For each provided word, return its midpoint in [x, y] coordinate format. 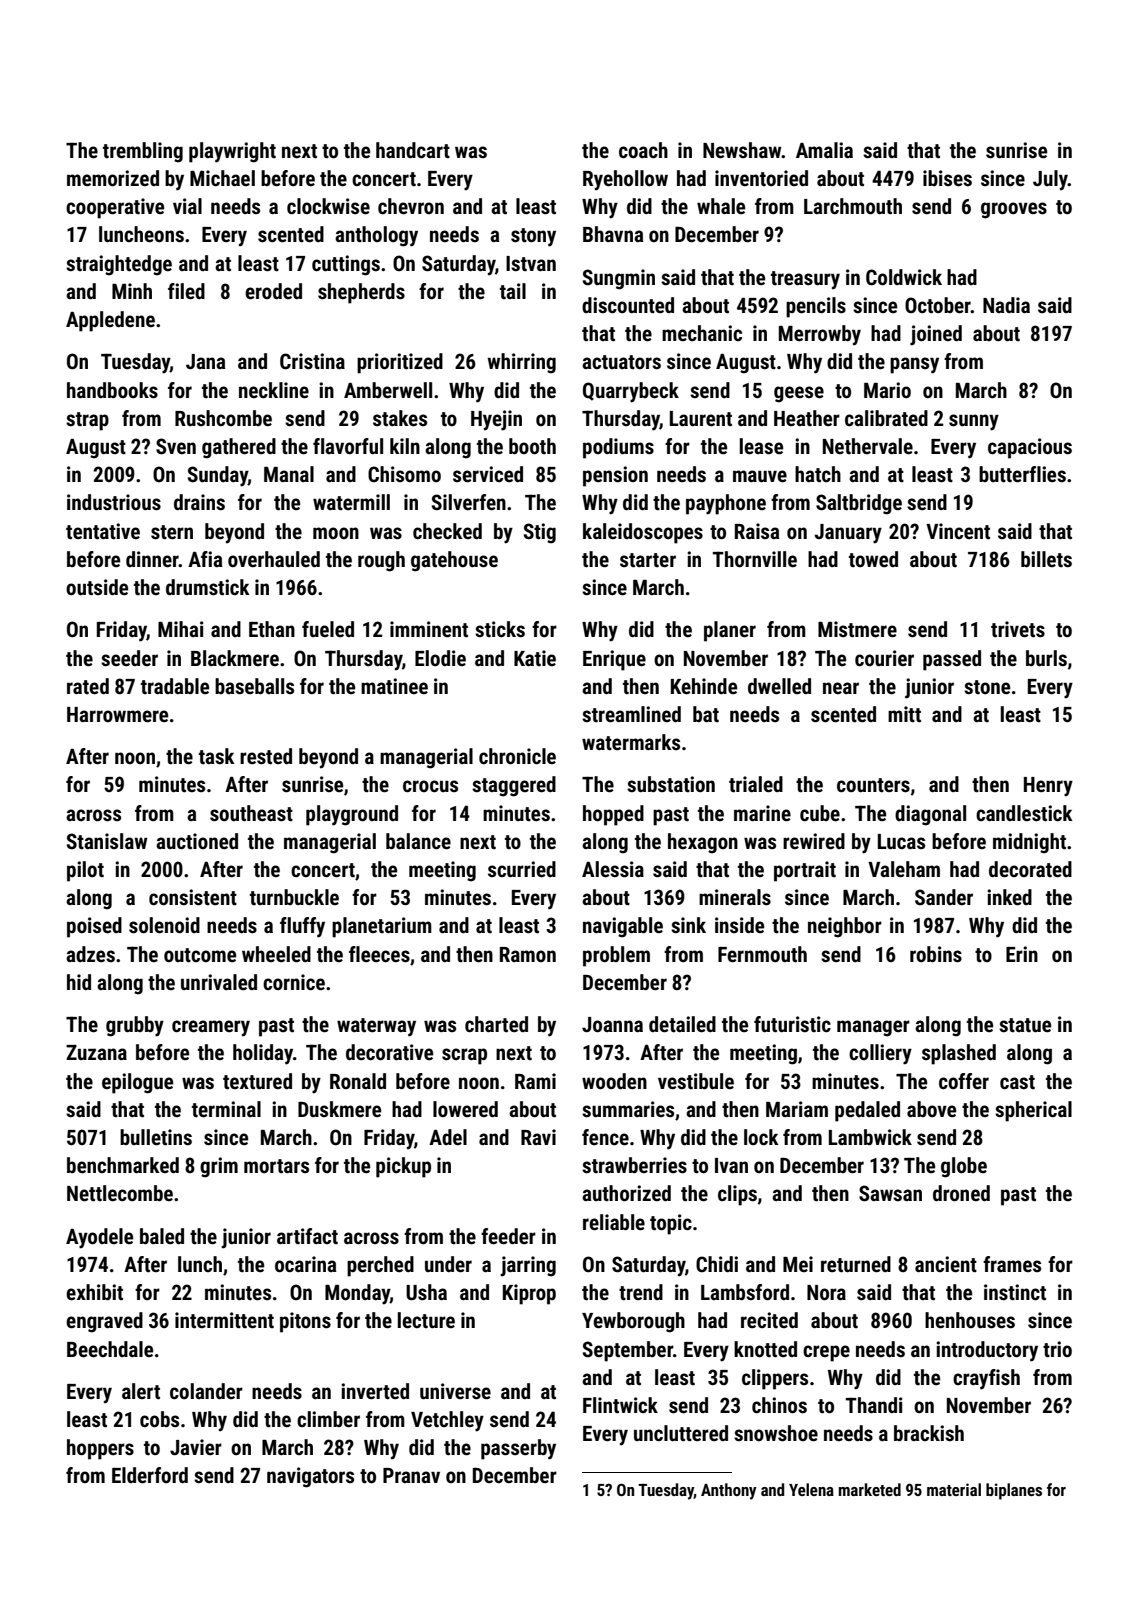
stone [987, 687]
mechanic [702, 333]
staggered [514, 786]
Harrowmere [117, 715]
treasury [805, 280]
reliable [614, 1222]
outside [97, 587]
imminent [429, 629]
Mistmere [857, 629]
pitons [305, 1322]
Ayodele [99, 1238]
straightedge [119, 265]
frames [1012, 1264]
